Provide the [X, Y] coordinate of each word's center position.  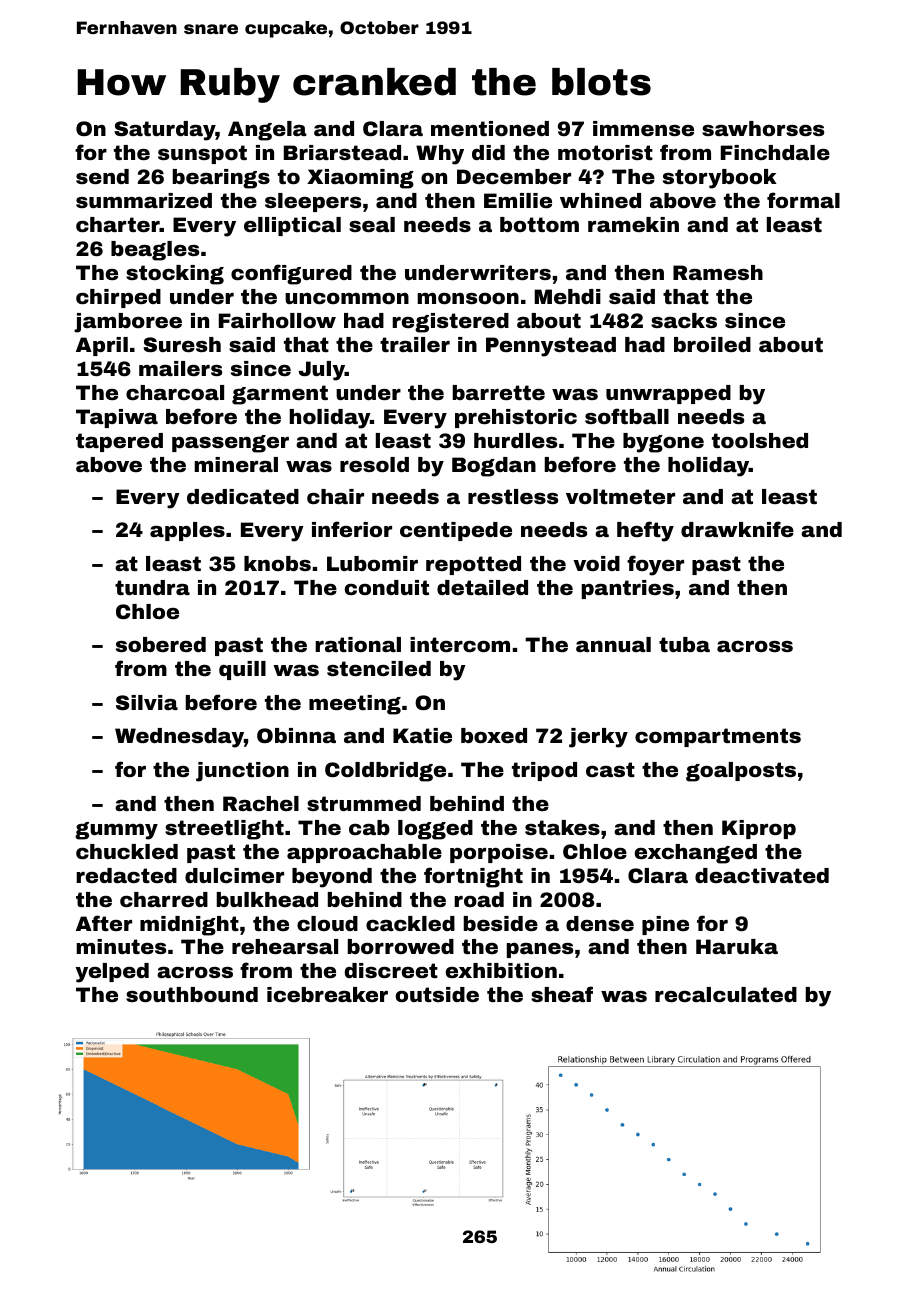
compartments [718, 737]
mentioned [490, 128]
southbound [192, 994]
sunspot [202, 154]
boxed [494, 735]
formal [803, 200]
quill [242, 670]
